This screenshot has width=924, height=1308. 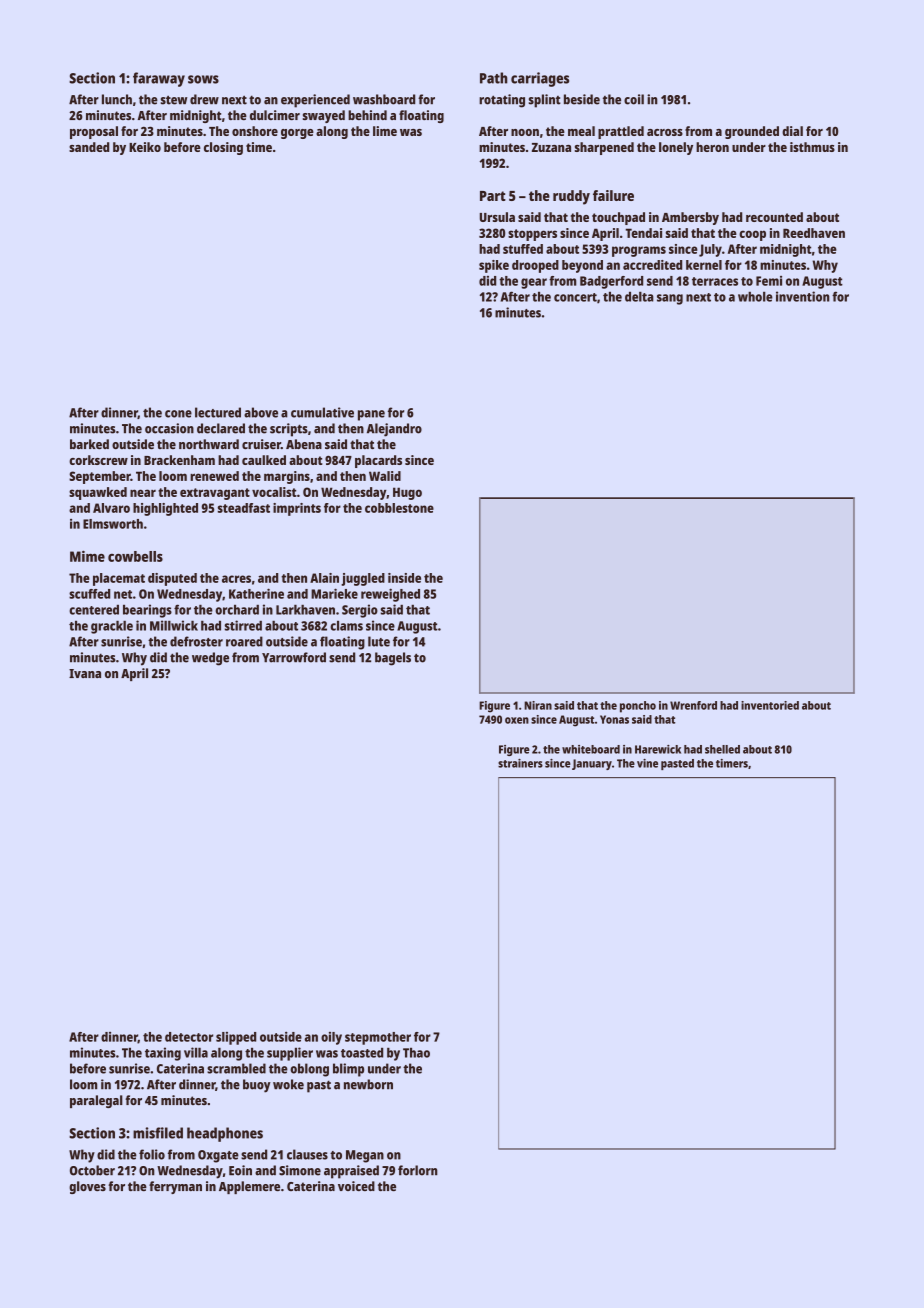 What do you see at coordinates (634, 99) in the screenshot?
I see `coil` at bounding box center [634, 99].
